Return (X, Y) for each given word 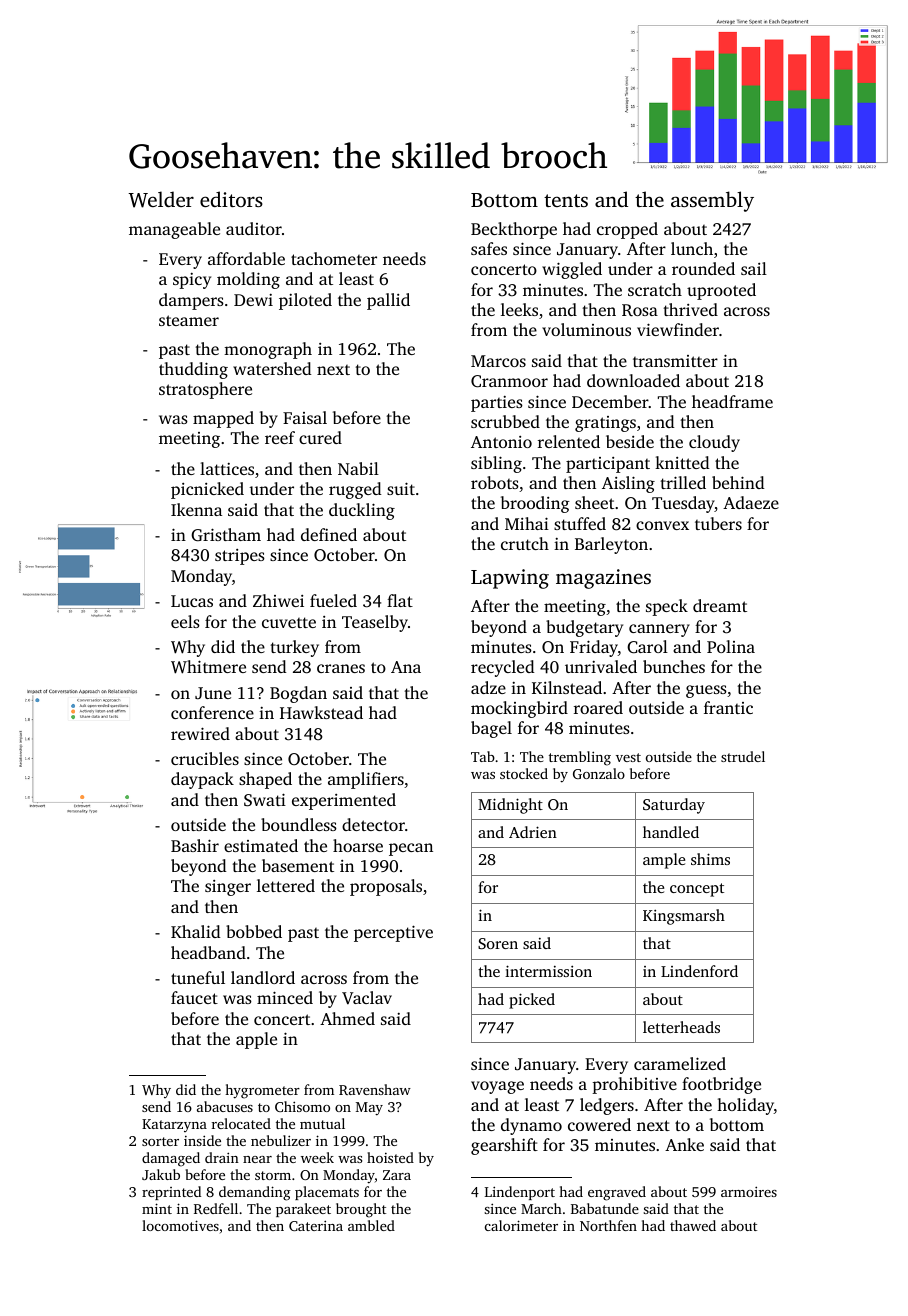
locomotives (180, 1225)
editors (231, 199)
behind (738, 482)
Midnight (510, 806)
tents (566, 200)
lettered (286, 885)
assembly (712, 201)
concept (697, 890)
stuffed (580, 523)
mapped (223, 419)
